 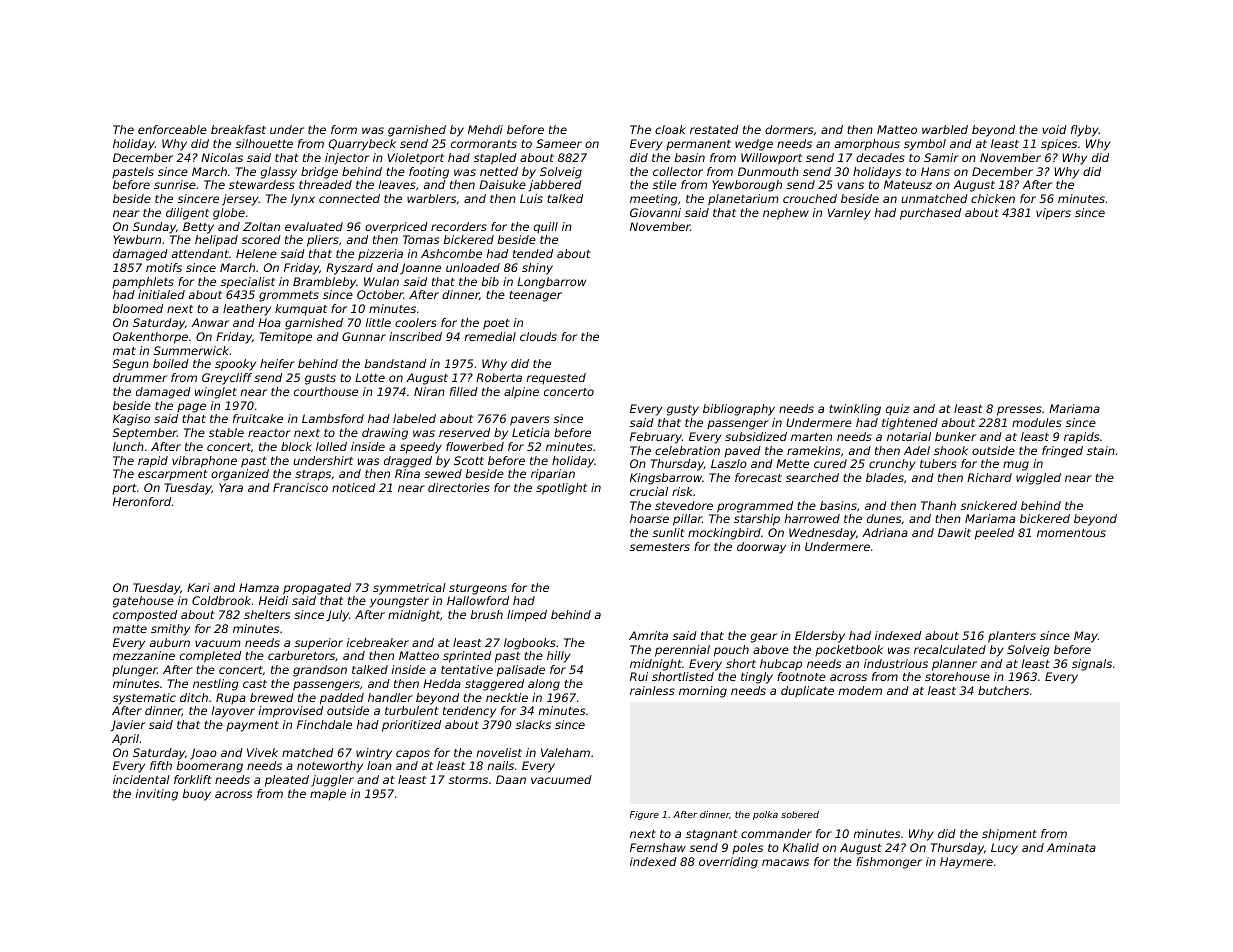 What do you see at coordinates (210, 657) in the document?
I see `completed` at bounding box center [210, 657].
